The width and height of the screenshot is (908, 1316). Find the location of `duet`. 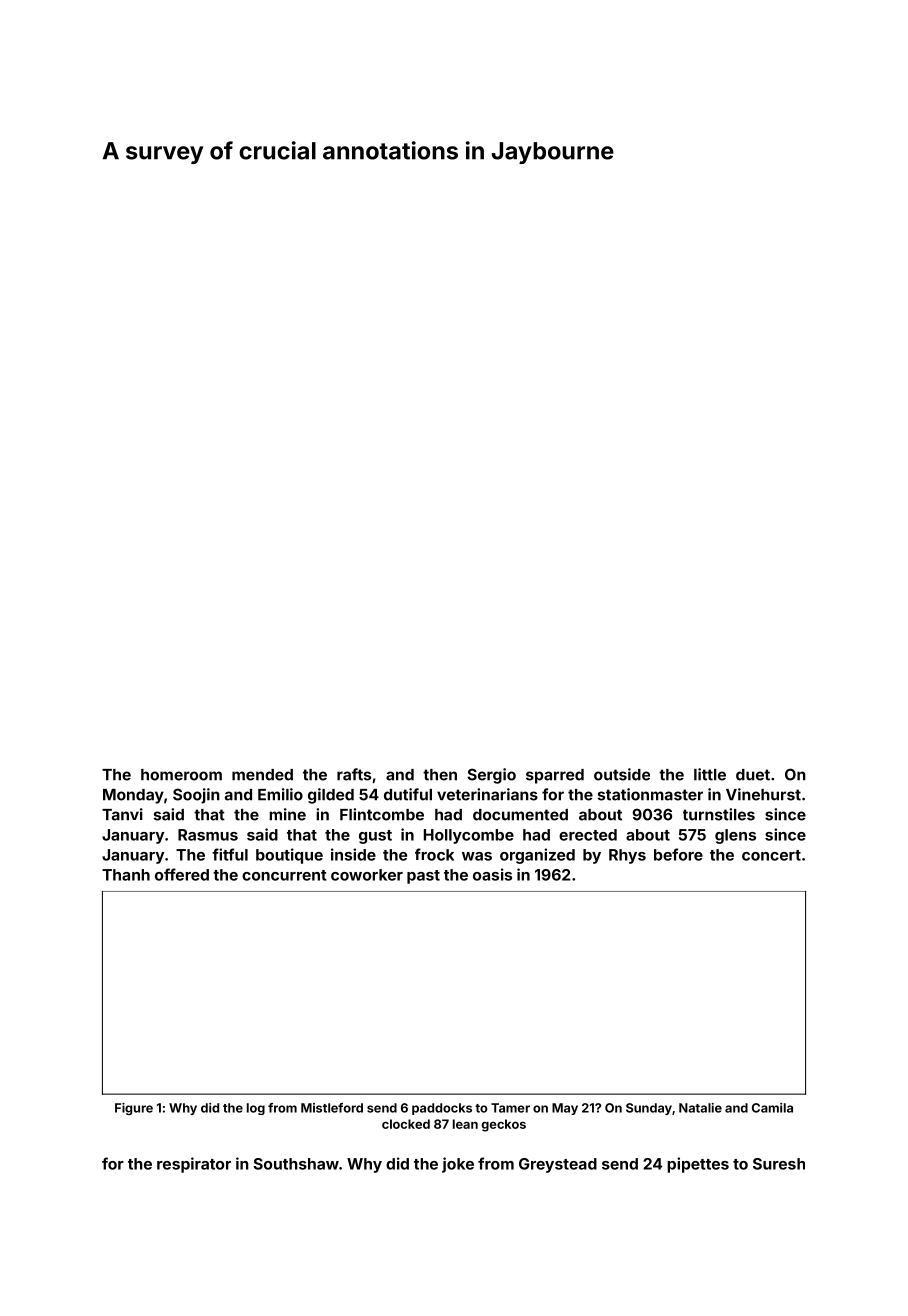

duet is located at coordinates (753, 775).
